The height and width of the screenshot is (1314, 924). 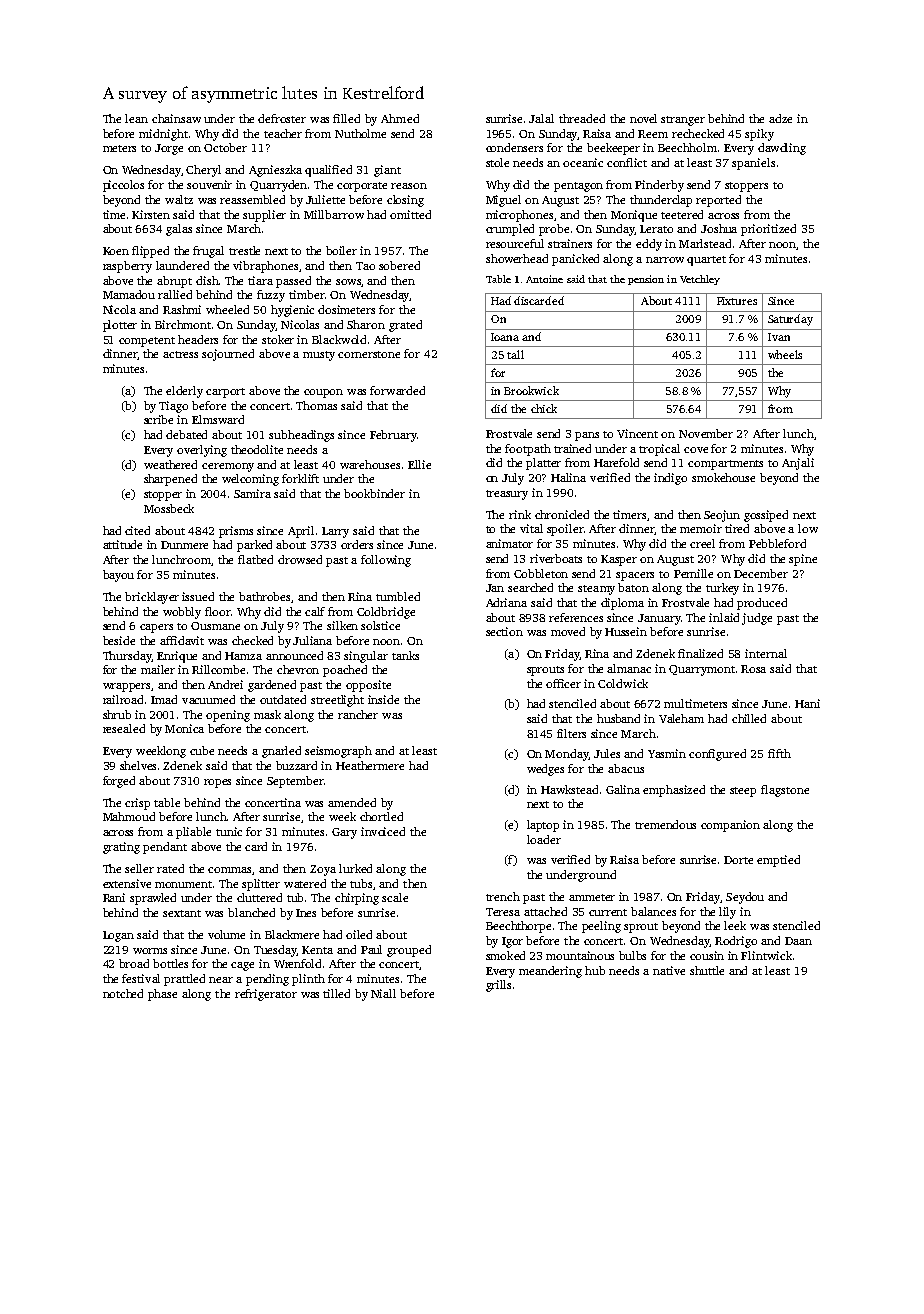 I want to click on inside, so click(x=383, y=699).
